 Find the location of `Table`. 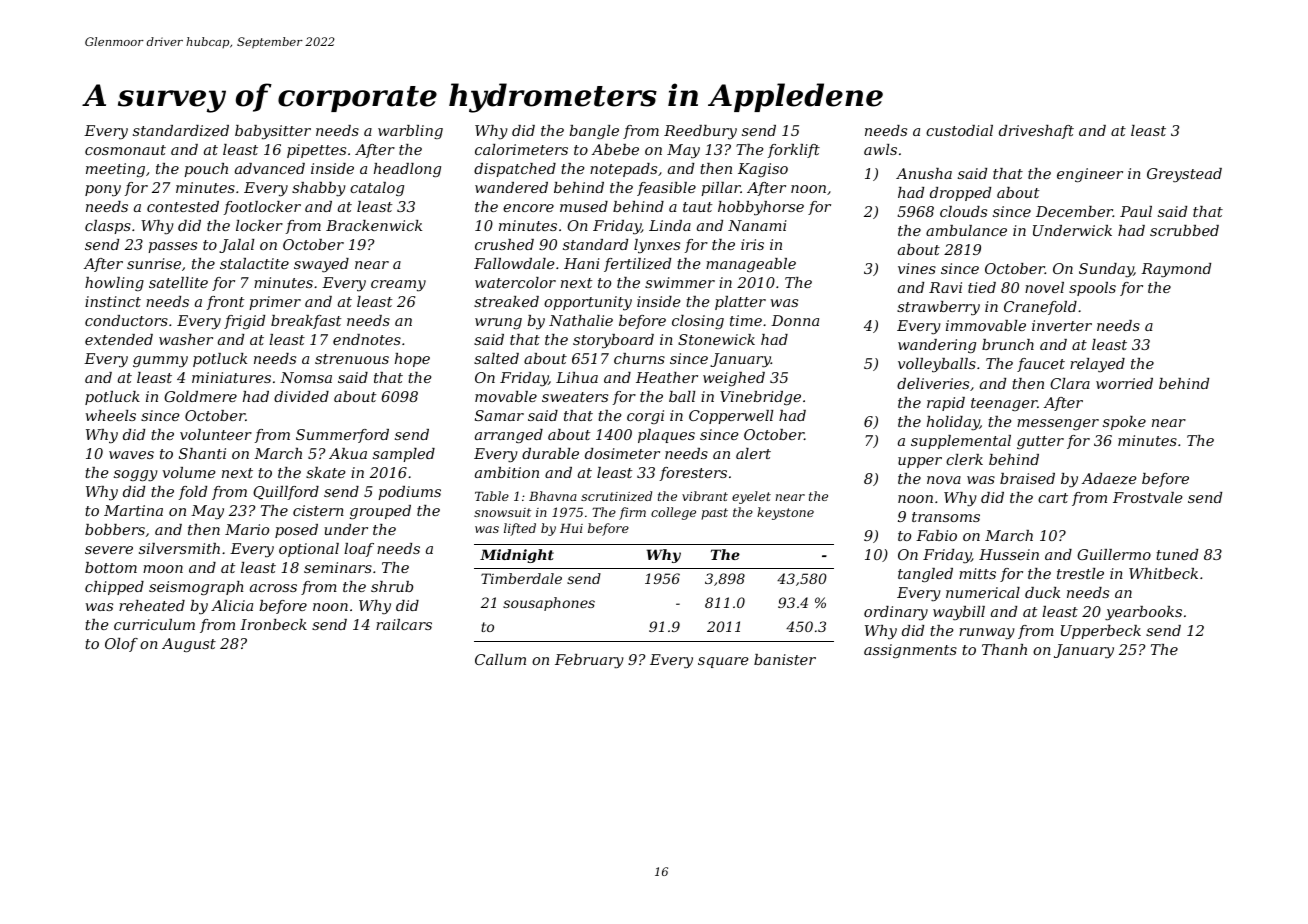

Table is located at coordinates (492, 496).
